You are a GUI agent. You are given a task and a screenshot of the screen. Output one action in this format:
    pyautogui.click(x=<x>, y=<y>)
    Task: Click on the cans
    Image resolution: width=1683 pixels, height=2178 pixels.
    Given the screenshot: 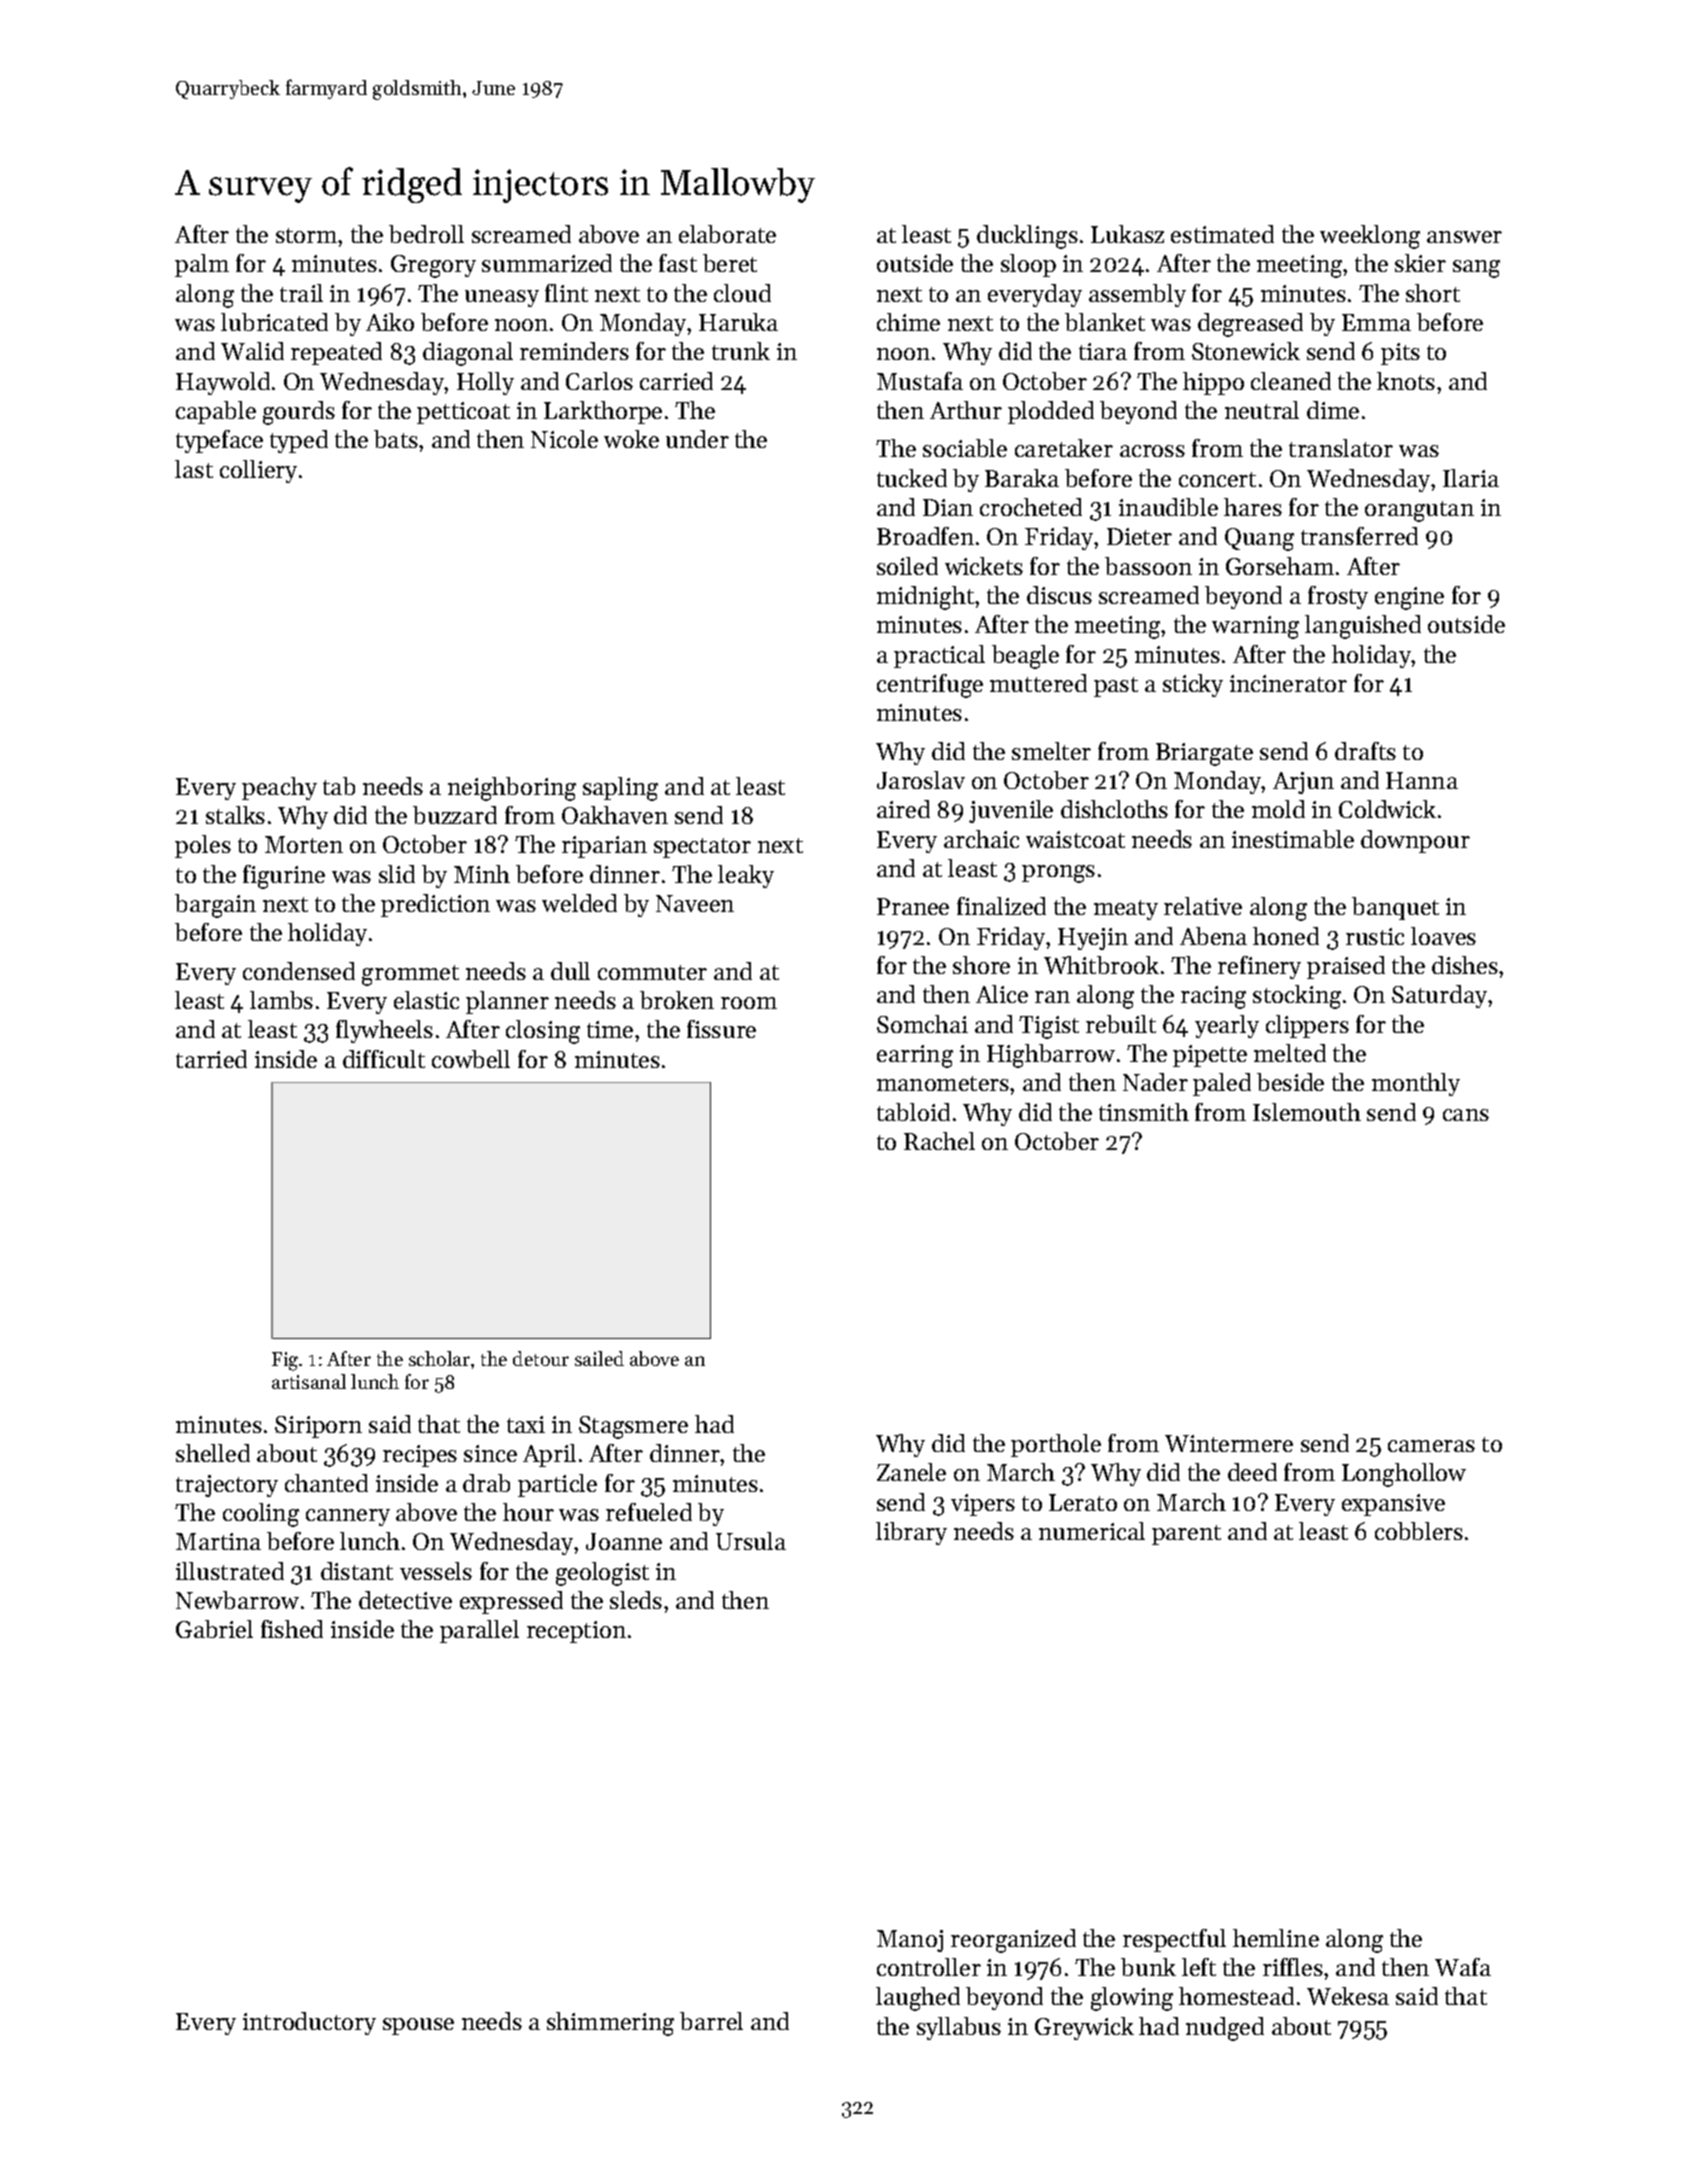 What is the action you would take?
    pyautogui.click(x=1466, y=1115)
